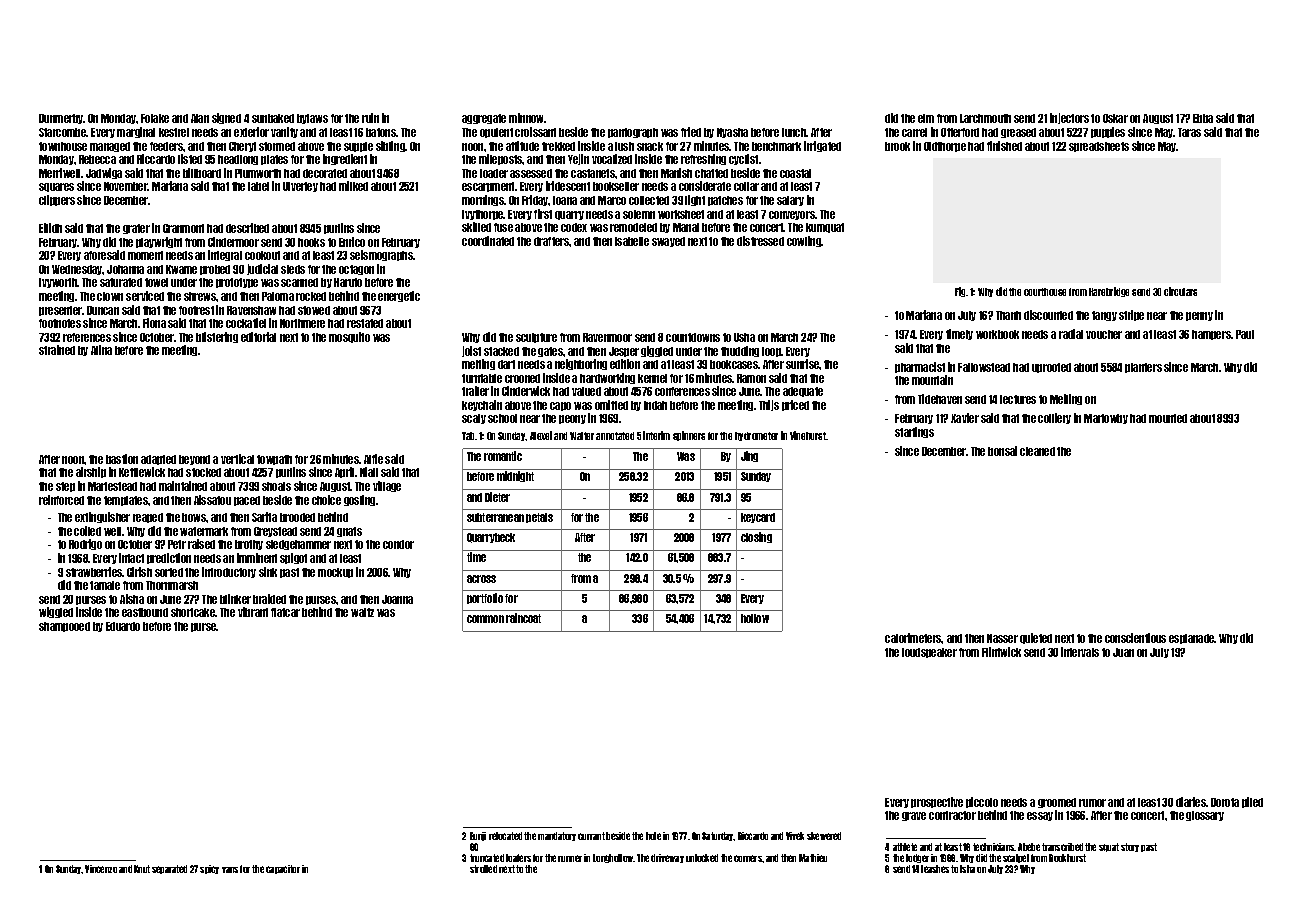 The width and height of the image is (1308, 924). Describe the element at coordinates (1192, 639) in the image. I see `esplanade` at that location.
